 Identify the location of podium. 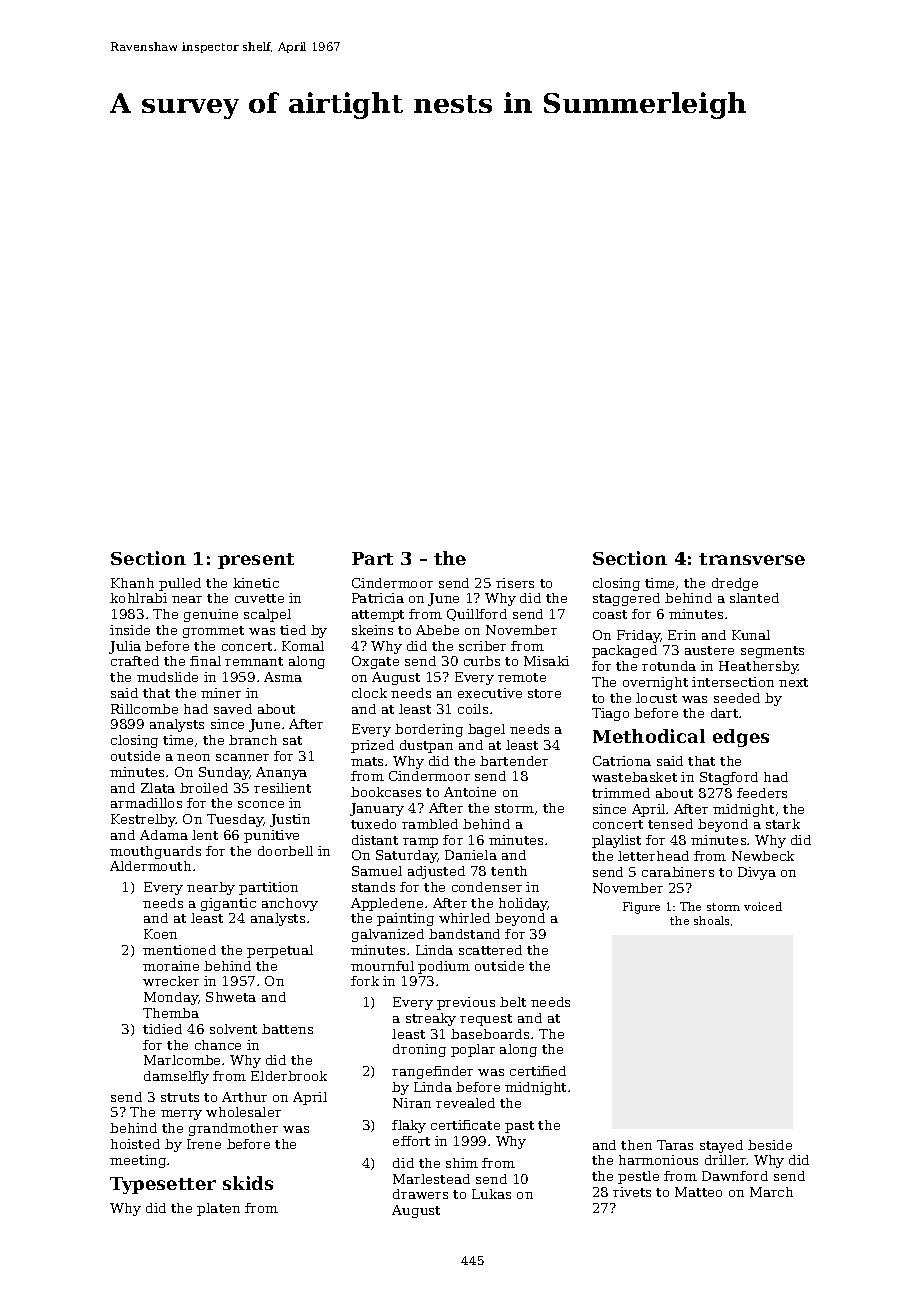
(444, 967).
